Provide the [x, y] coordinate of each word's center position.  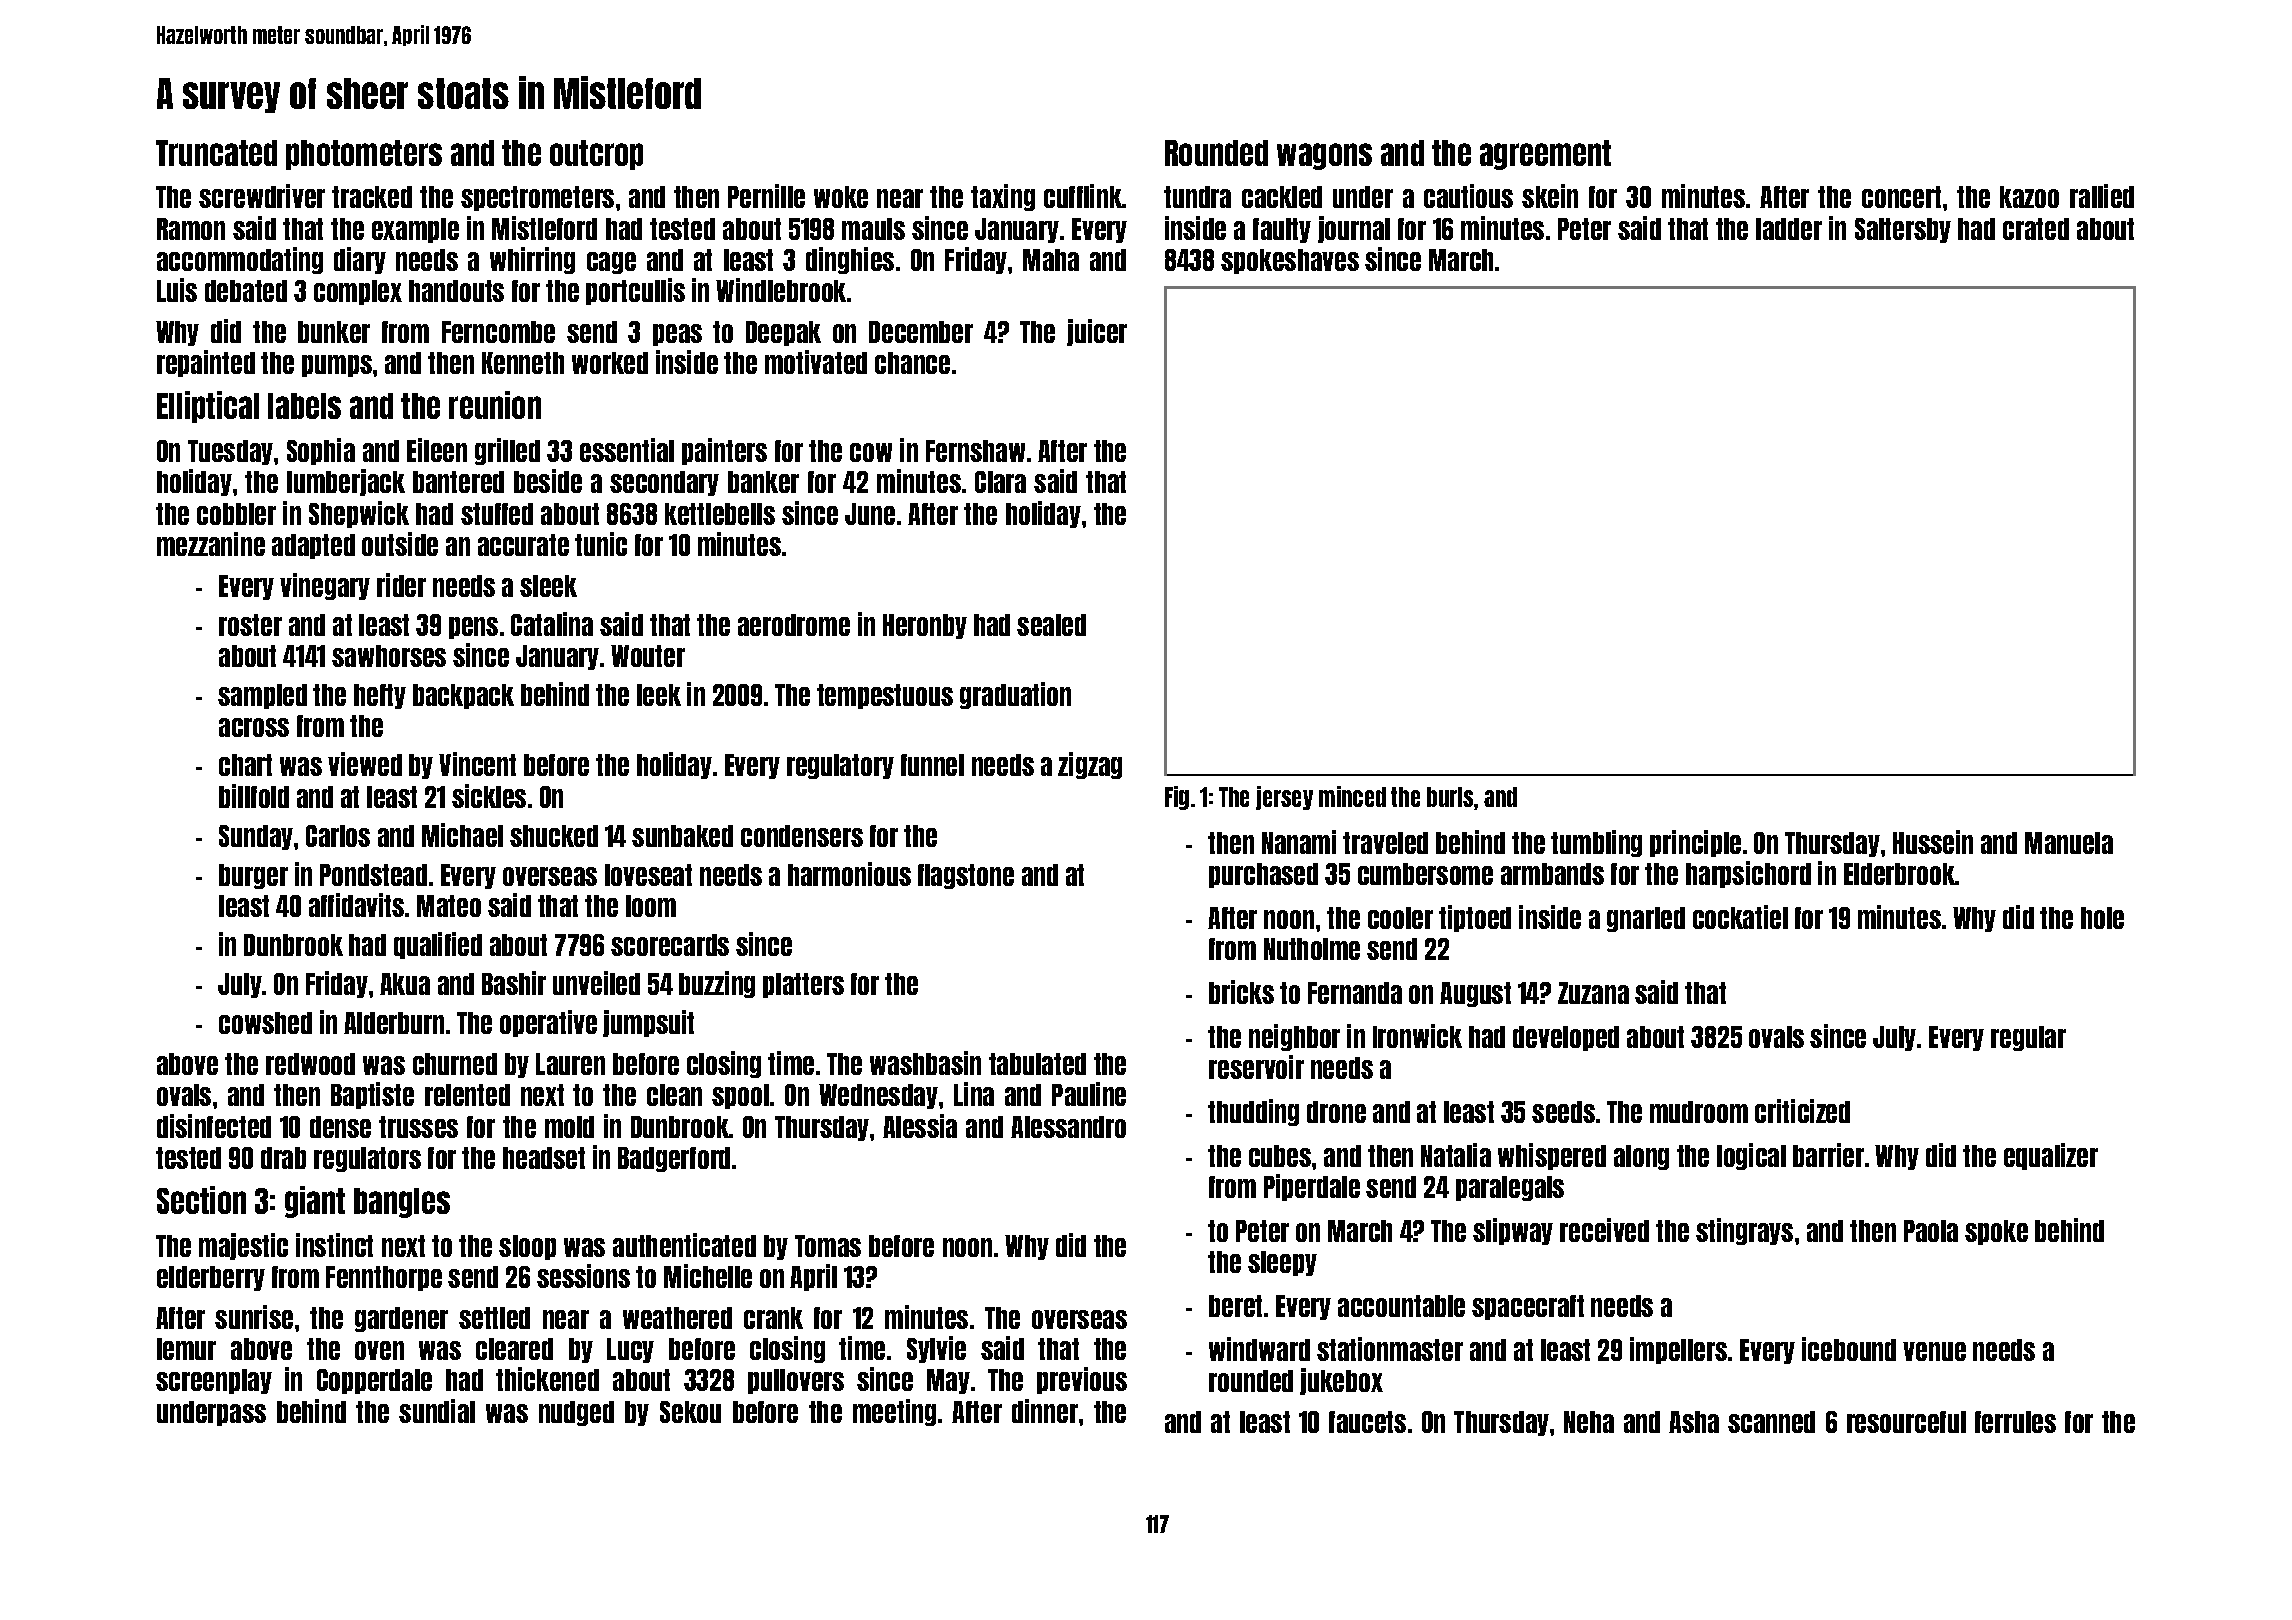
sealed [1051, 625]
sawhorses [389, 656]
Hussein [1933, 842]
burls [1450, 797]
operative [548, 1023]
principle [1695, 843]
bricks [1241, 992]
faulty [1282, 230]
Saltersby [1903, 230]
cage [611, 263]
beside [548, 481]
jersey [1284, 798]
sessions [583, 1276]
